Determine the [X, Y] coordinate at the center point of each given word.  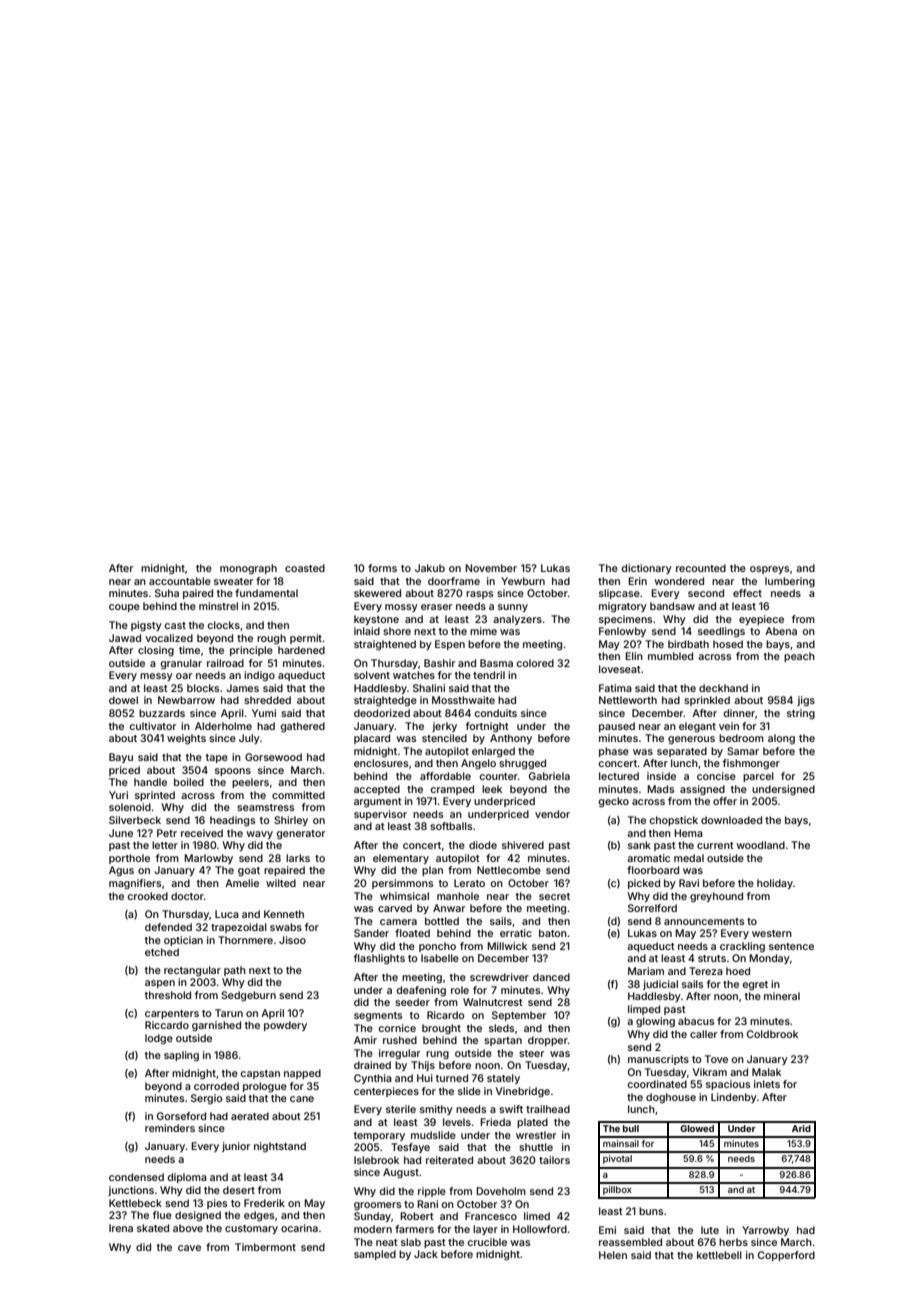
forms [382, 568]
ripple [432, 1192]
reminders [170, 1128]
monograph [248, 569]
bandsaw [672, 606]
